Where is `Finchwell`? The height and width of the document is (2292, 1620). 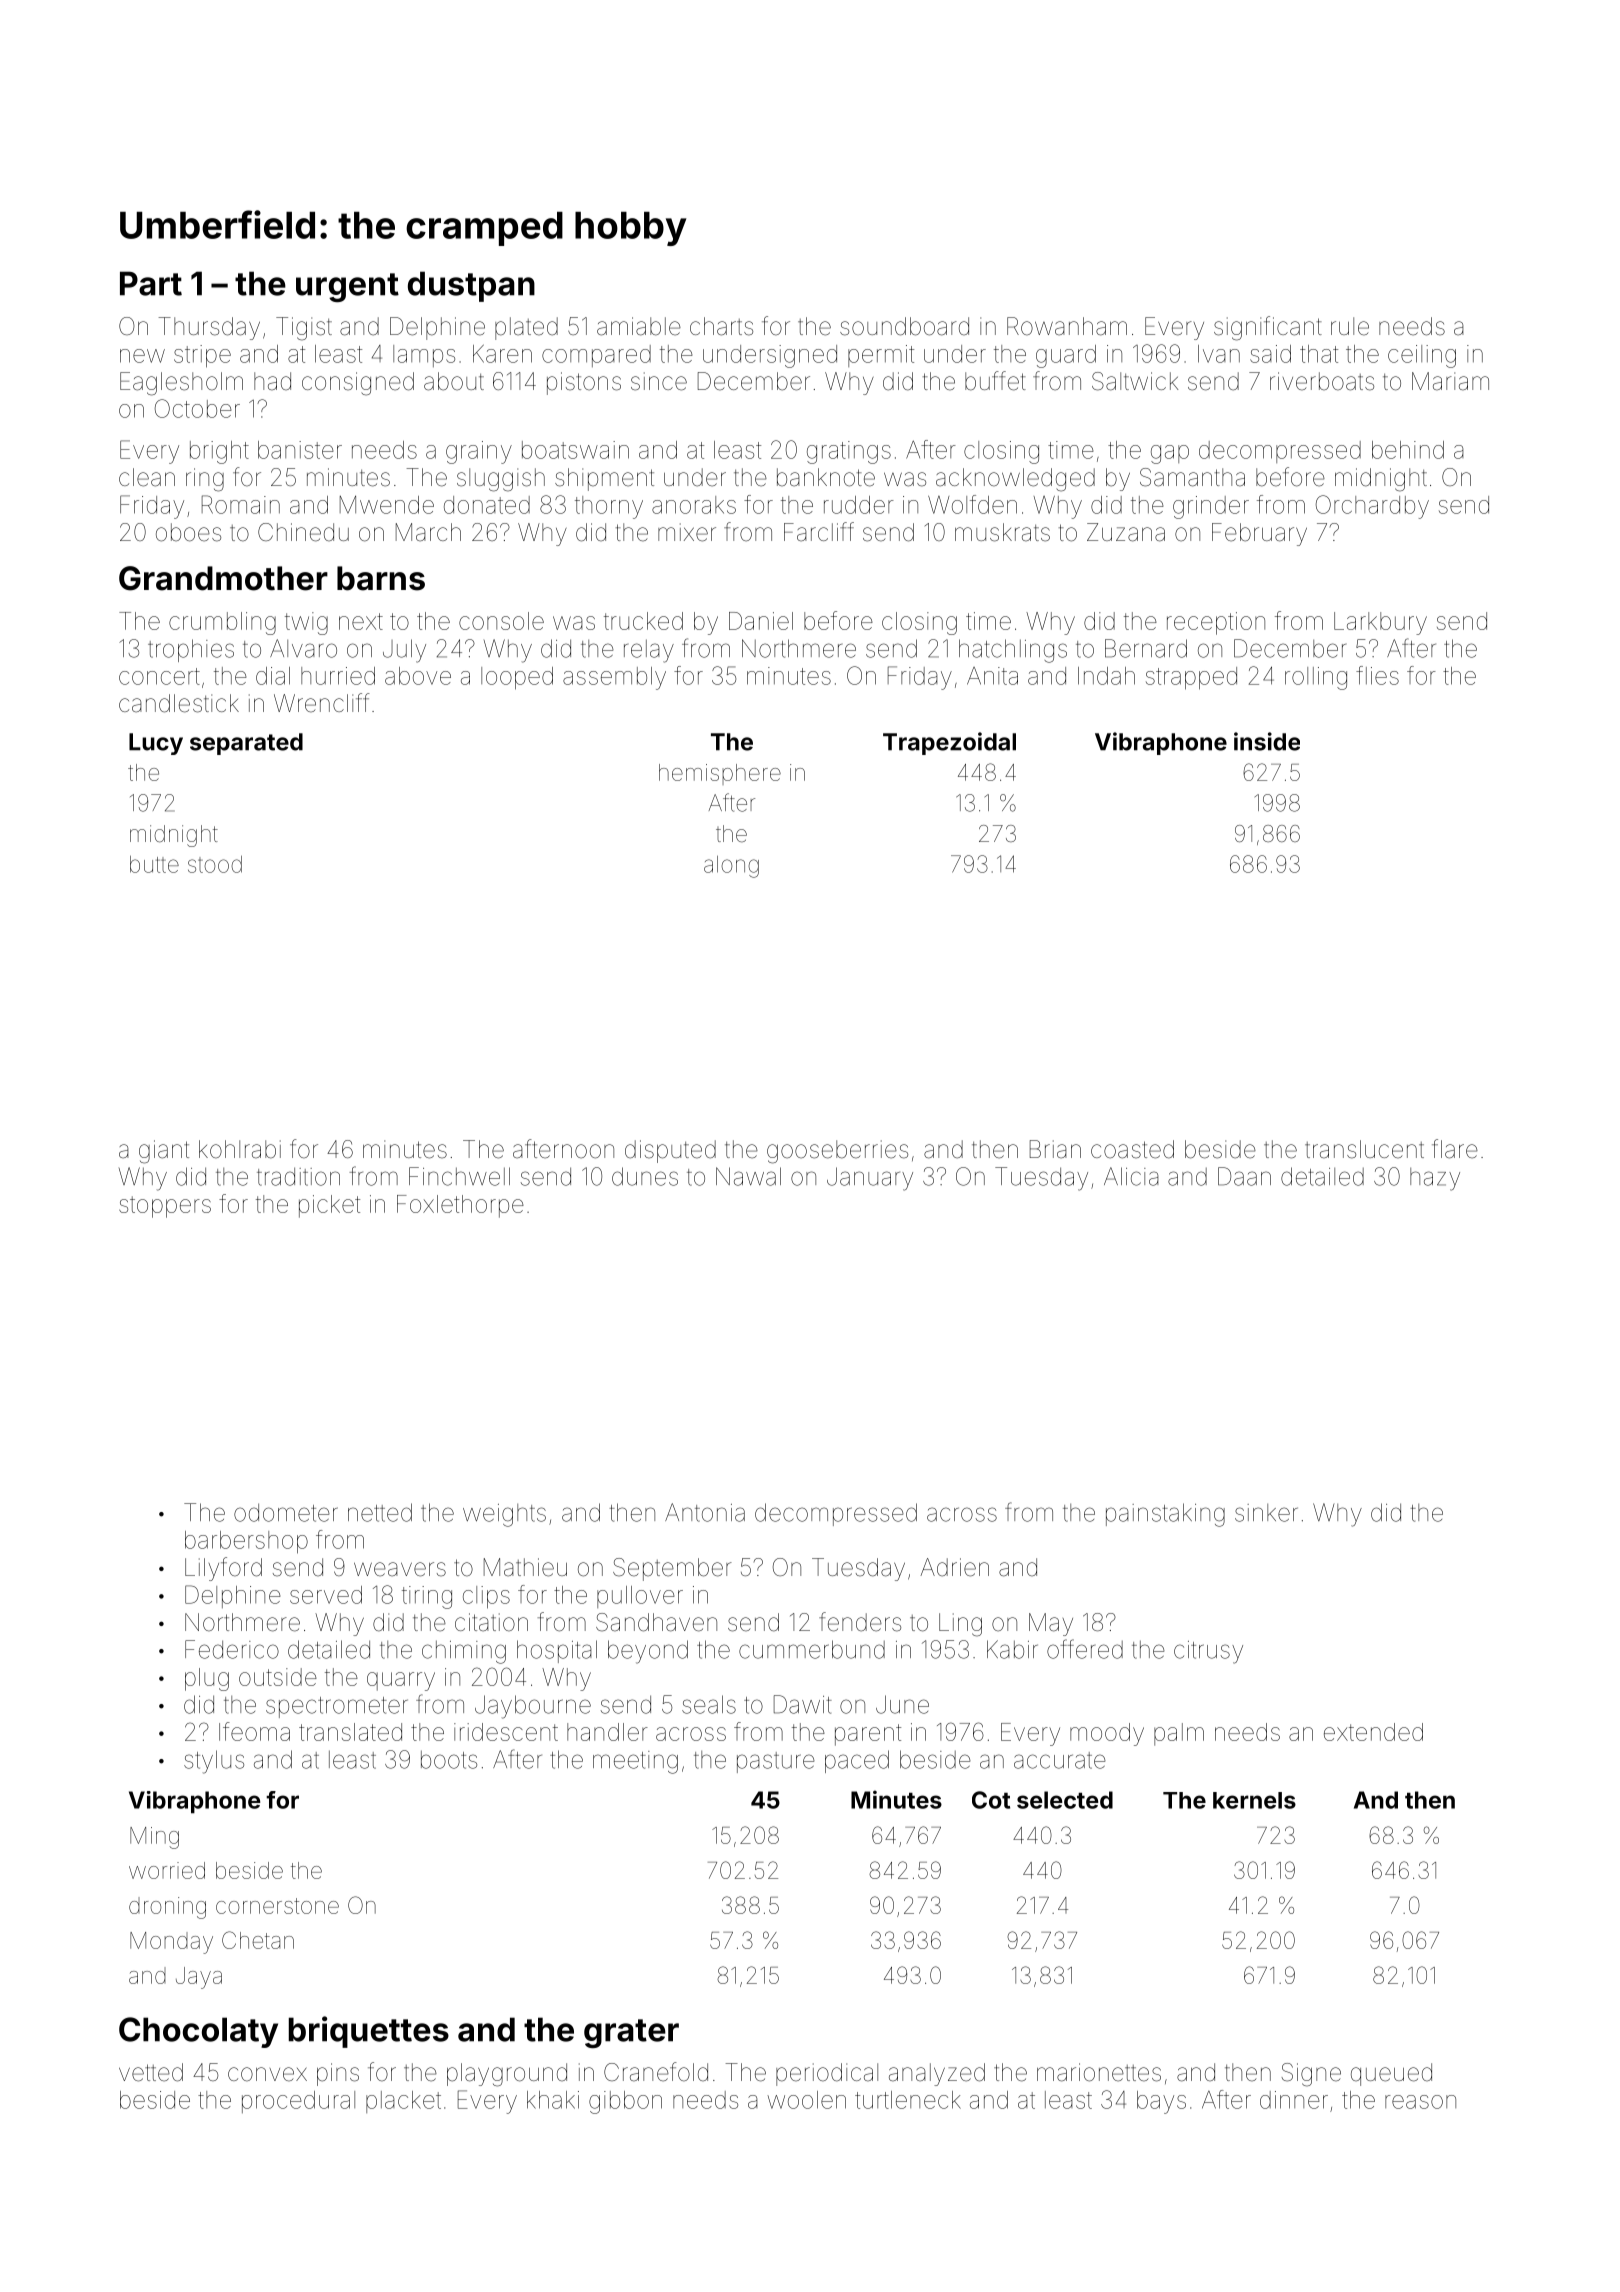 Finchwell is located at coordinates (459, 1176).
